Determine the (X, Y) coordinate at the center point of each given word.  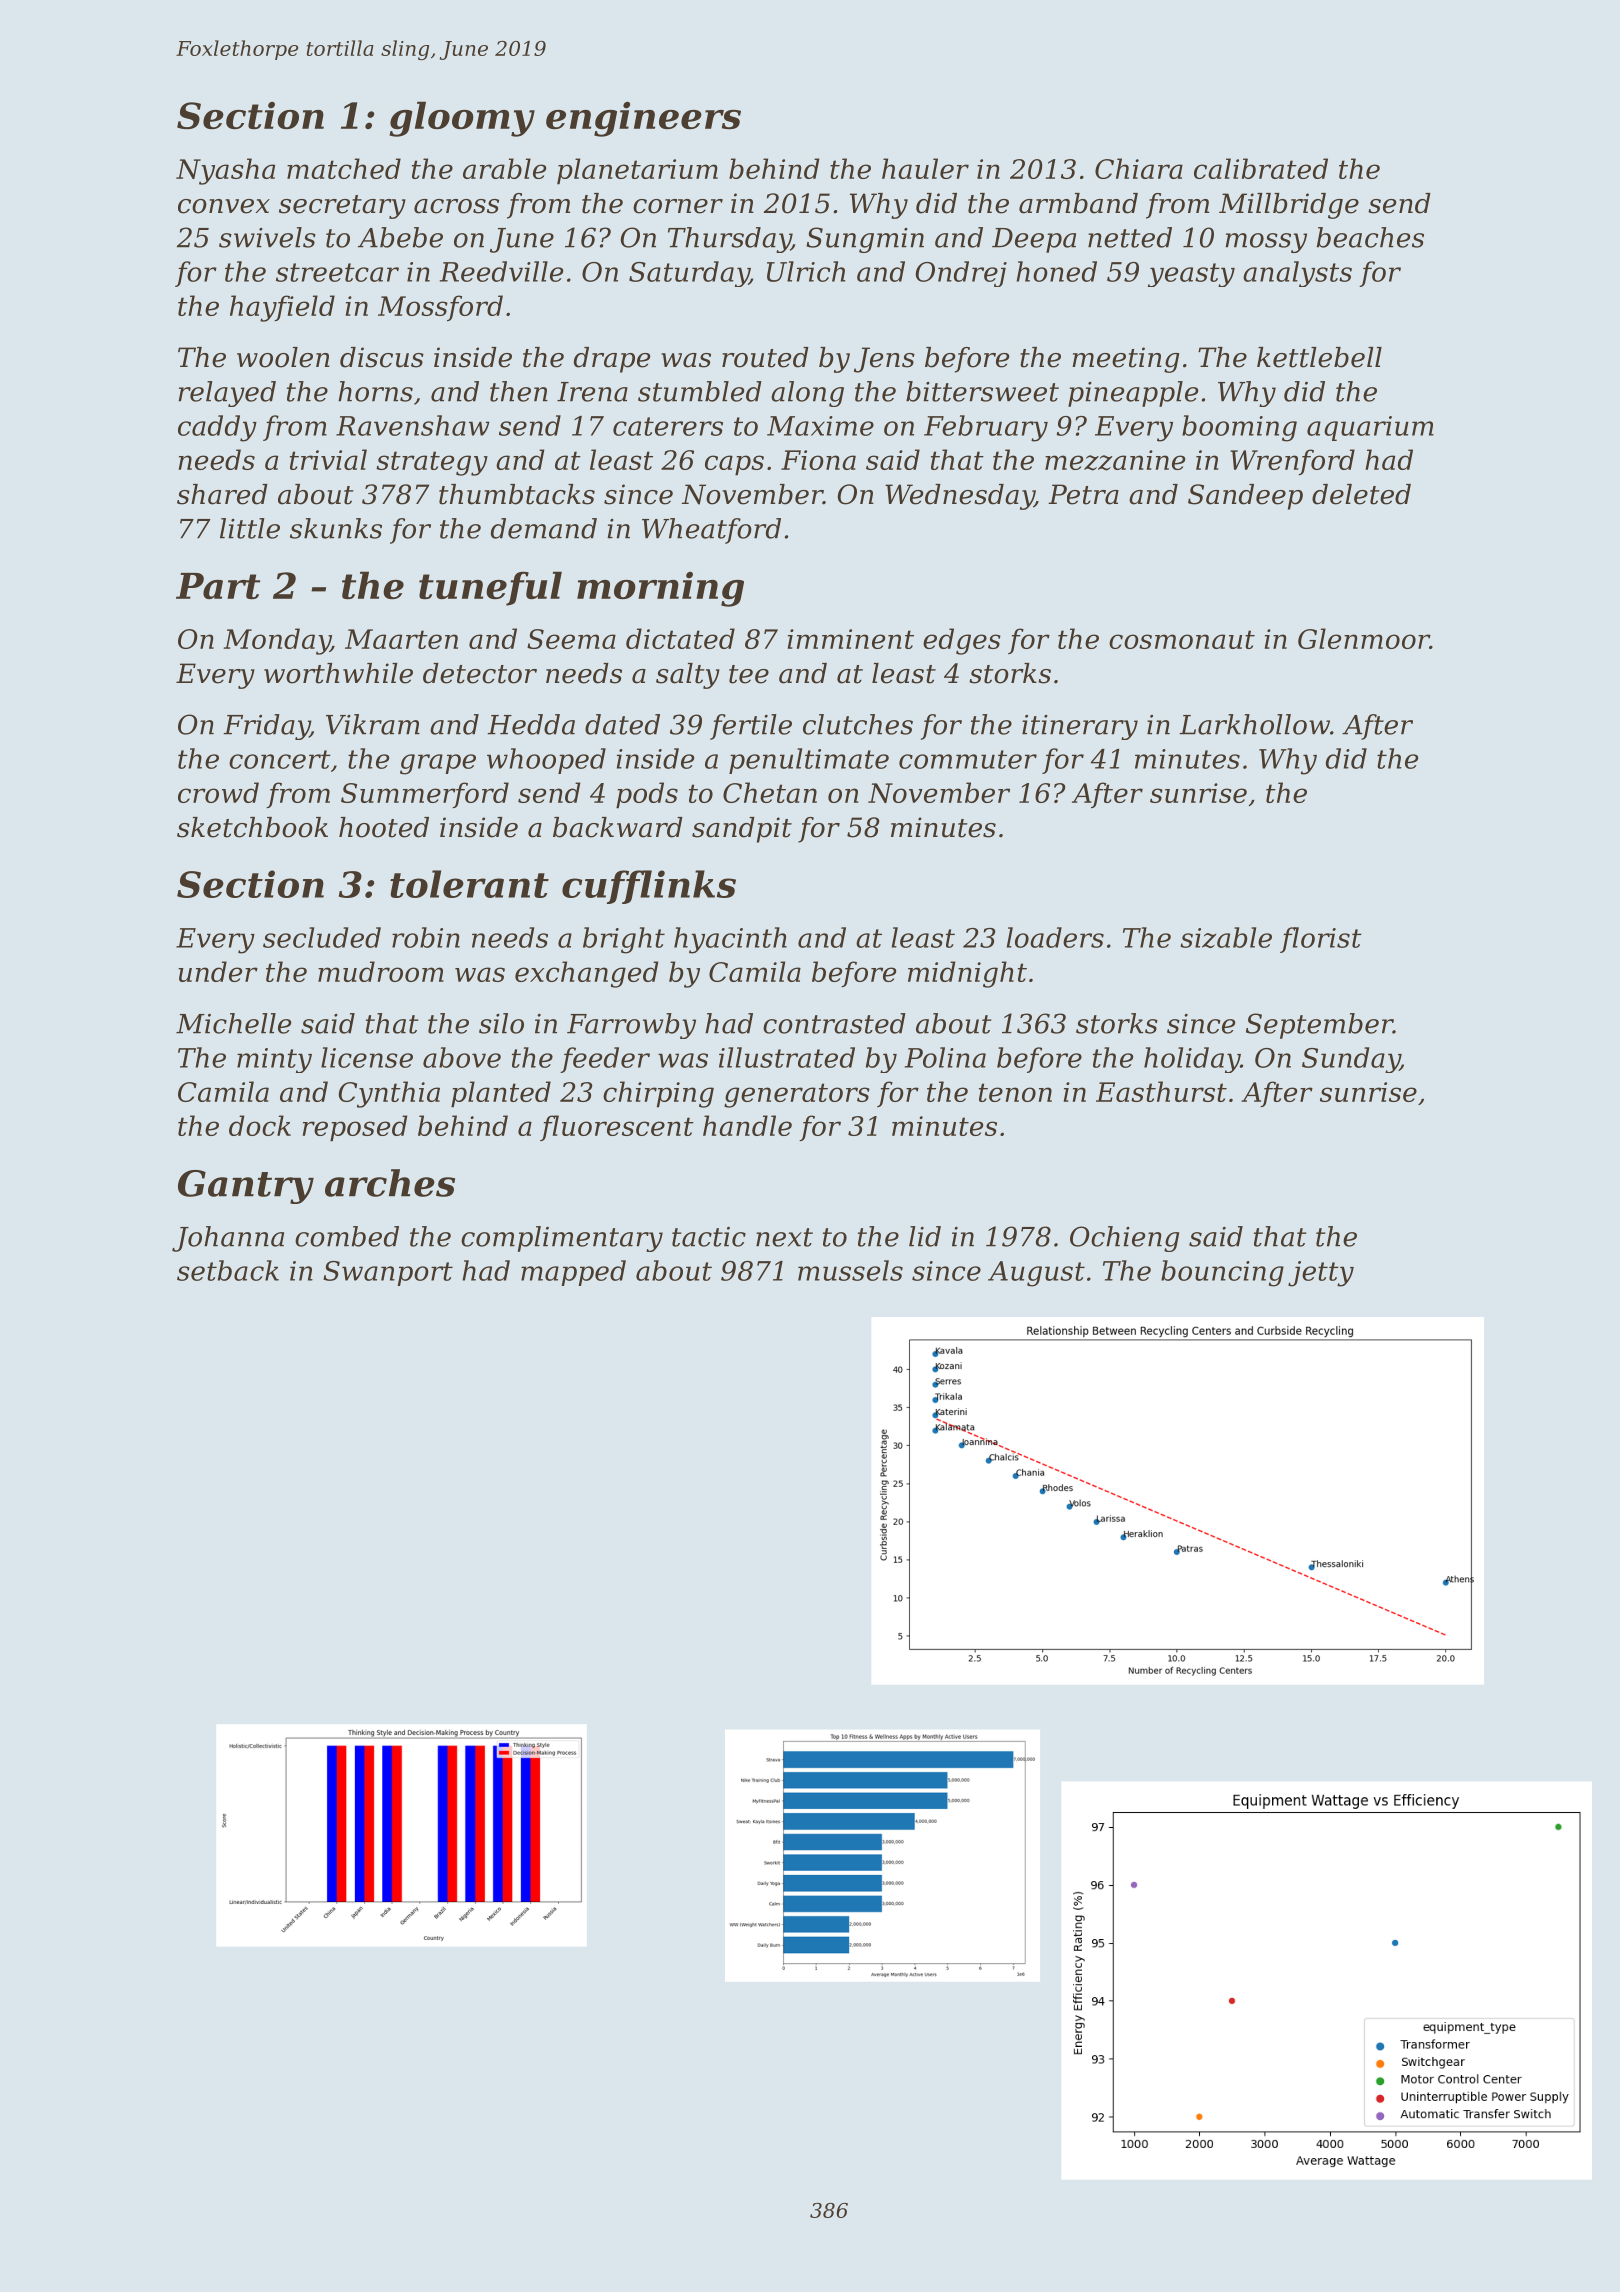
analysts (1297, 274)
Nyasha (225, 171)
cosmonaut (1182, 639)
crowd (218, 792)
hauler (925, 168)
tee (749, 674)
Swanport (388, 1273)
